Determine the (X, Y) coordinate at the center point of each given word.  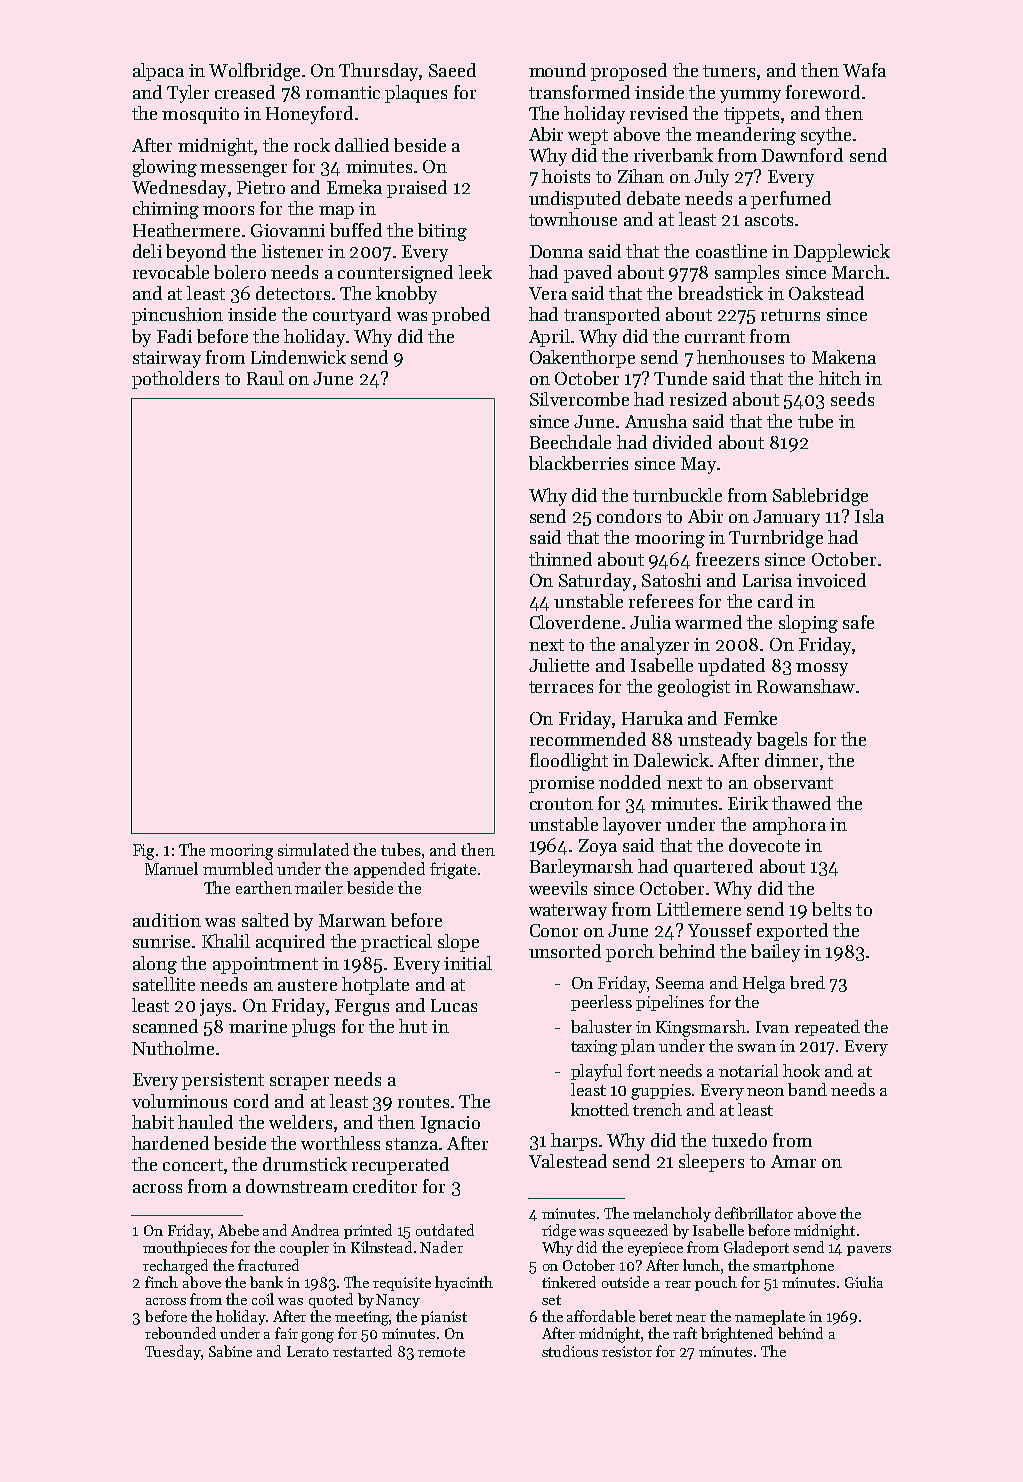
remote (441, 1352)
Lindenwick (298, 357)
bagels (782, 741)
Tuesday (173, 1352)
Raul (265, 378)
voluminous (179, 1101)
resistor (627, 1351)
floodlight (569, 762)
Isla (869, 516)
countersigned (395, 274)
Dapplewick (842, 253)
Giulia (864, 1282)
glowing (165, 168)
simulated (313, 849)
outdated (445, 1230)
